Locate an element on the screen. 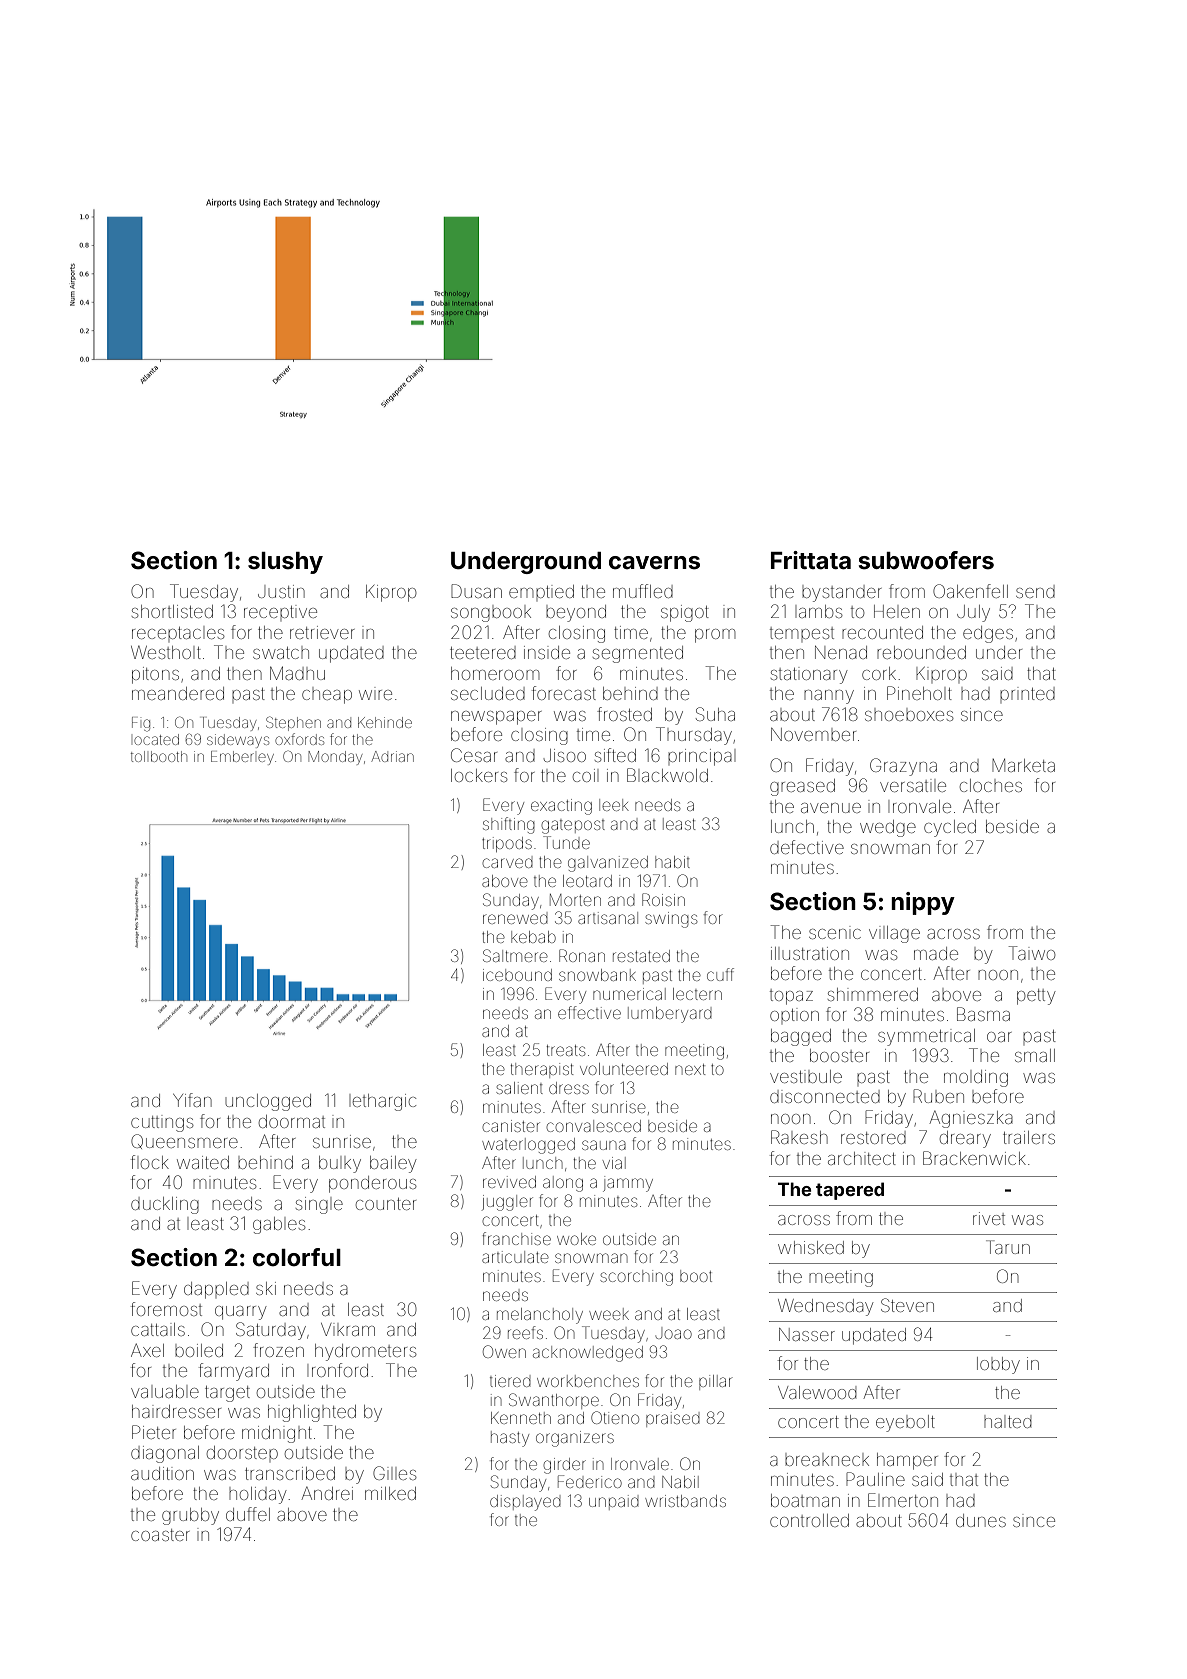 The width and height of the screenshot is (1187, 1679). Yifan is located at coordinates (192, 1100).
